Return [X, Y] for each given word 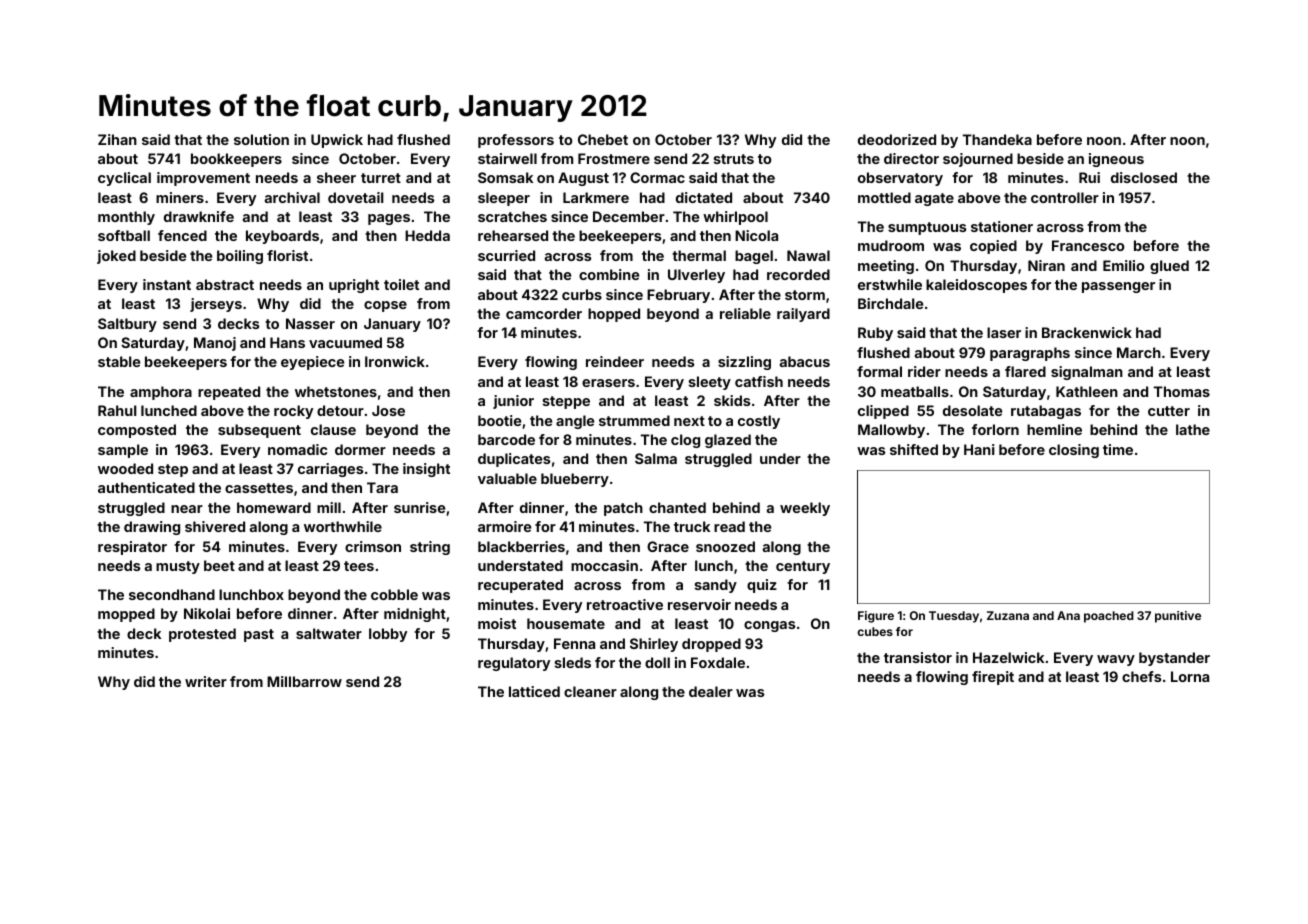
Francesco [1088, 245]
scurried [506, 255]
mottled [884, 197]
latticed [534, 691]
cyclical [124, 179]
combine [609, 274]
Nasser [310, 323]
